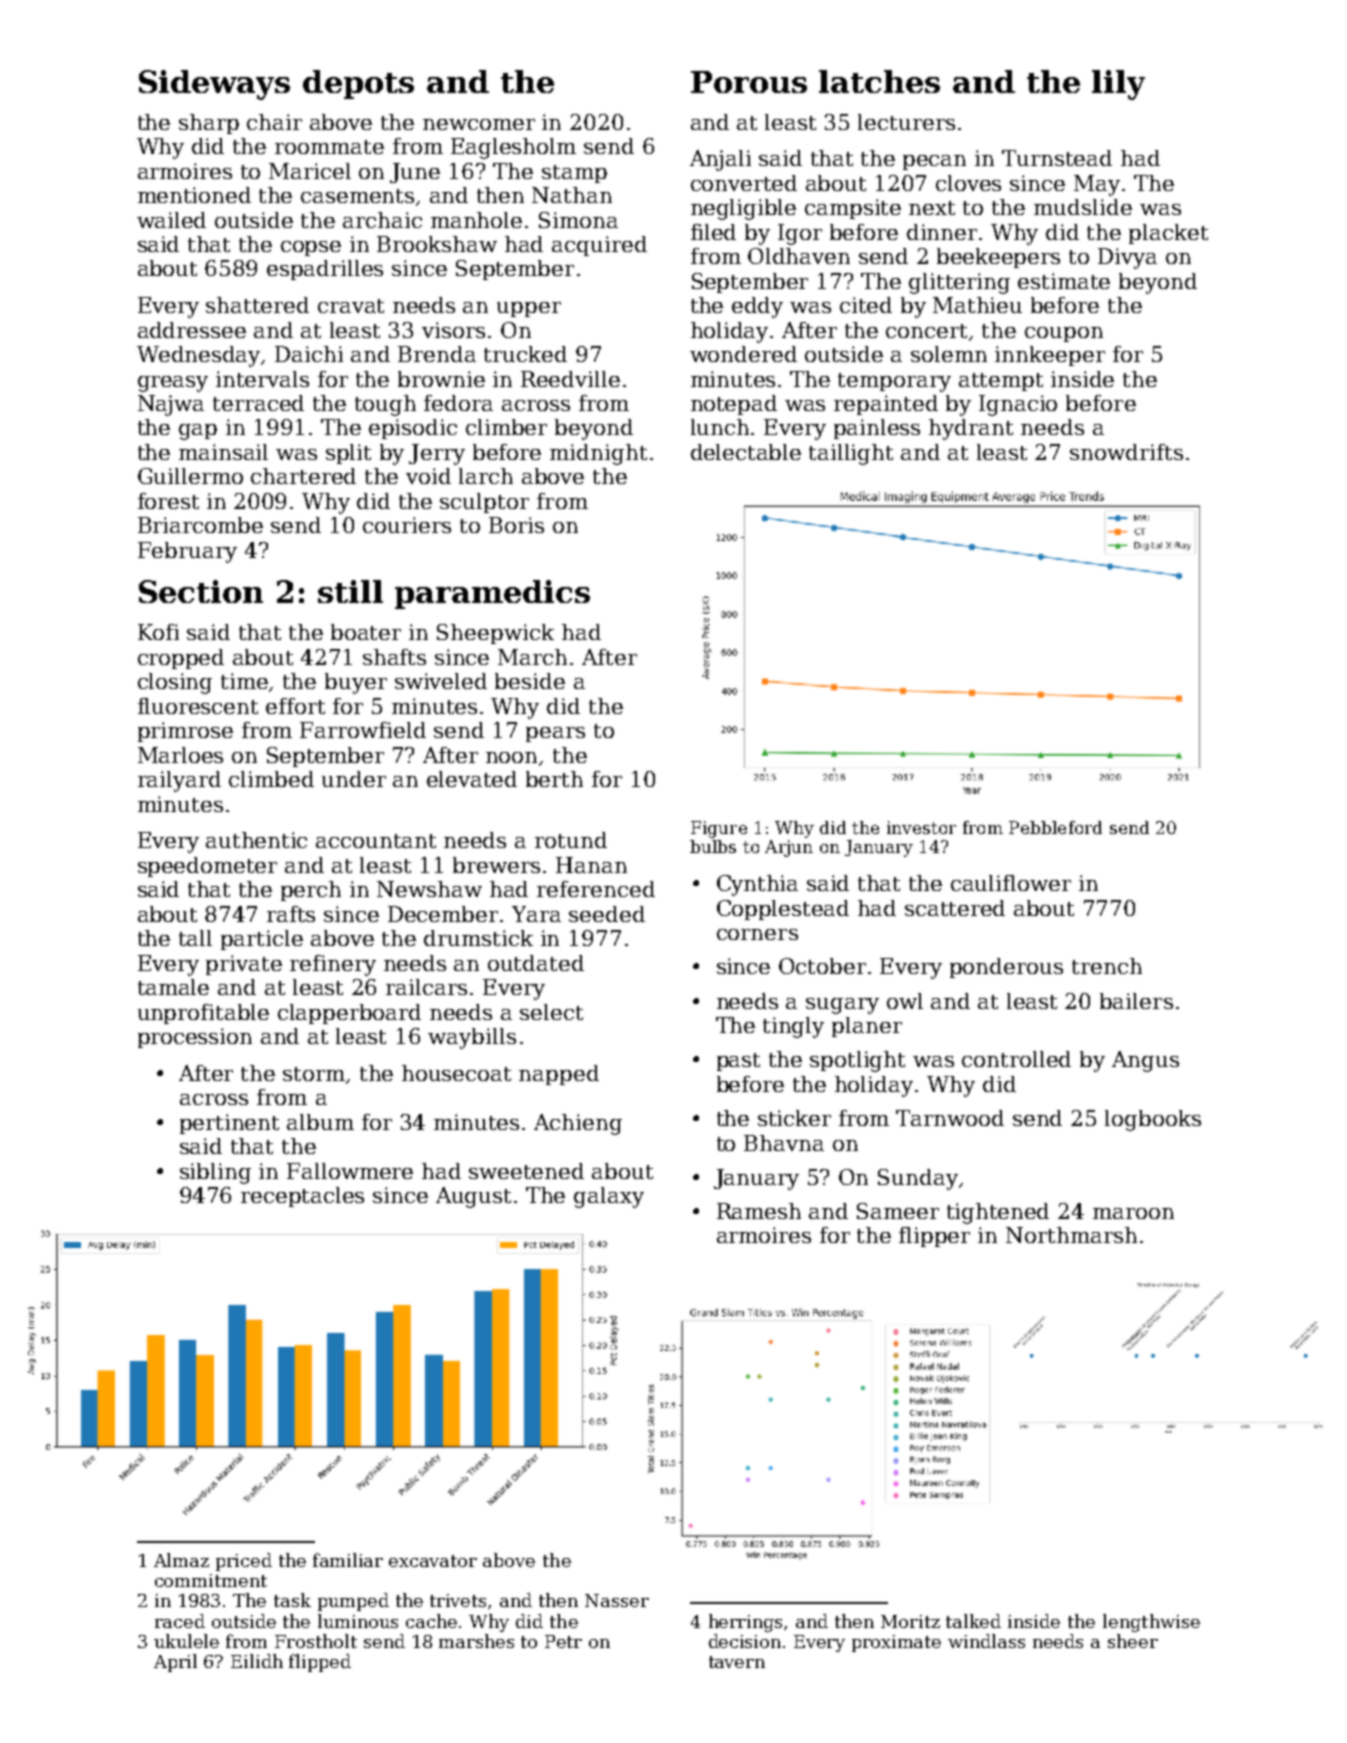  Describe the element at coordinates (759, 1211) in the screenshot. I see `Ramesh` at that location.
